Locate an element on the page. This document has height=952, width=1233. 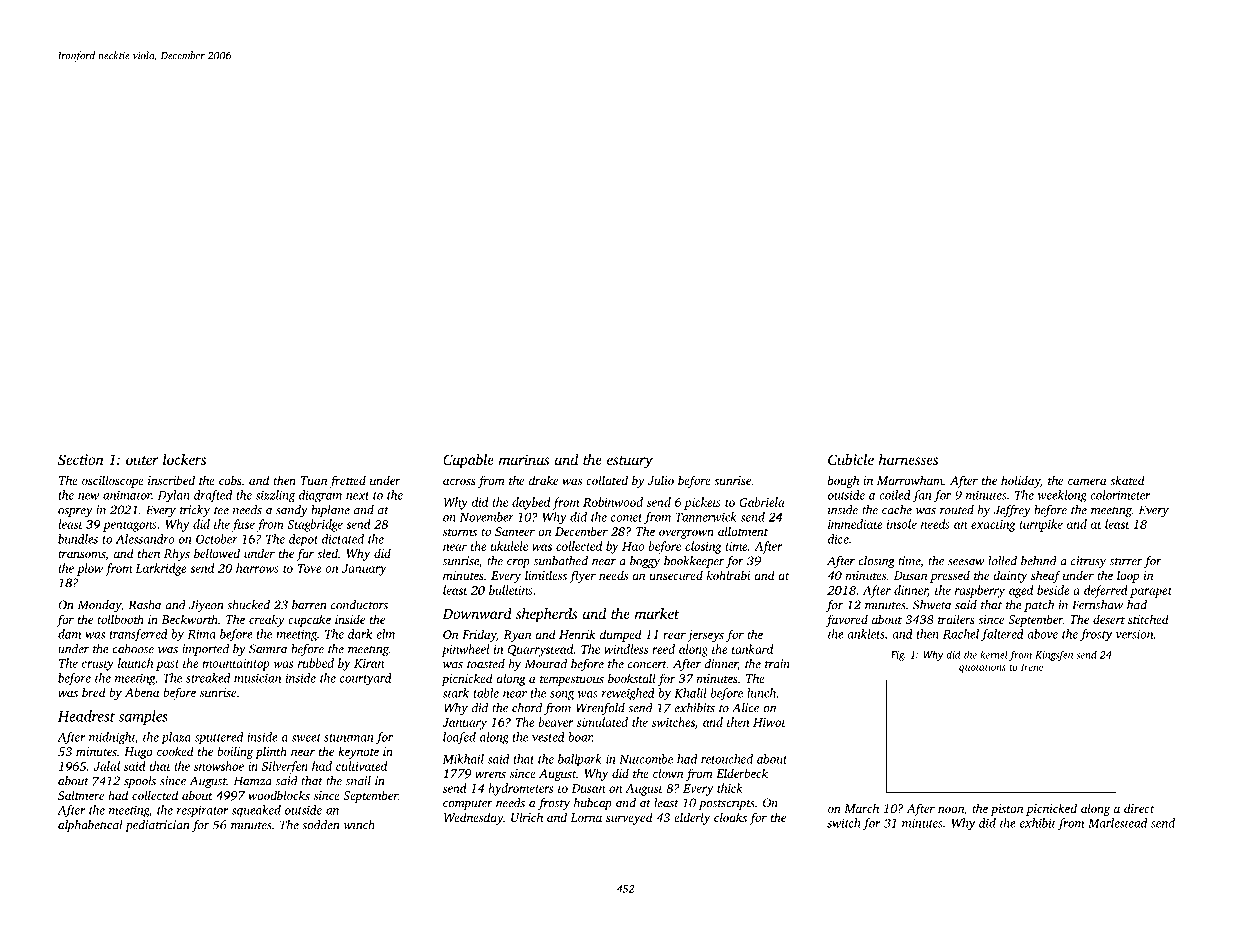
tankard is located at coordinates (752, 649).
